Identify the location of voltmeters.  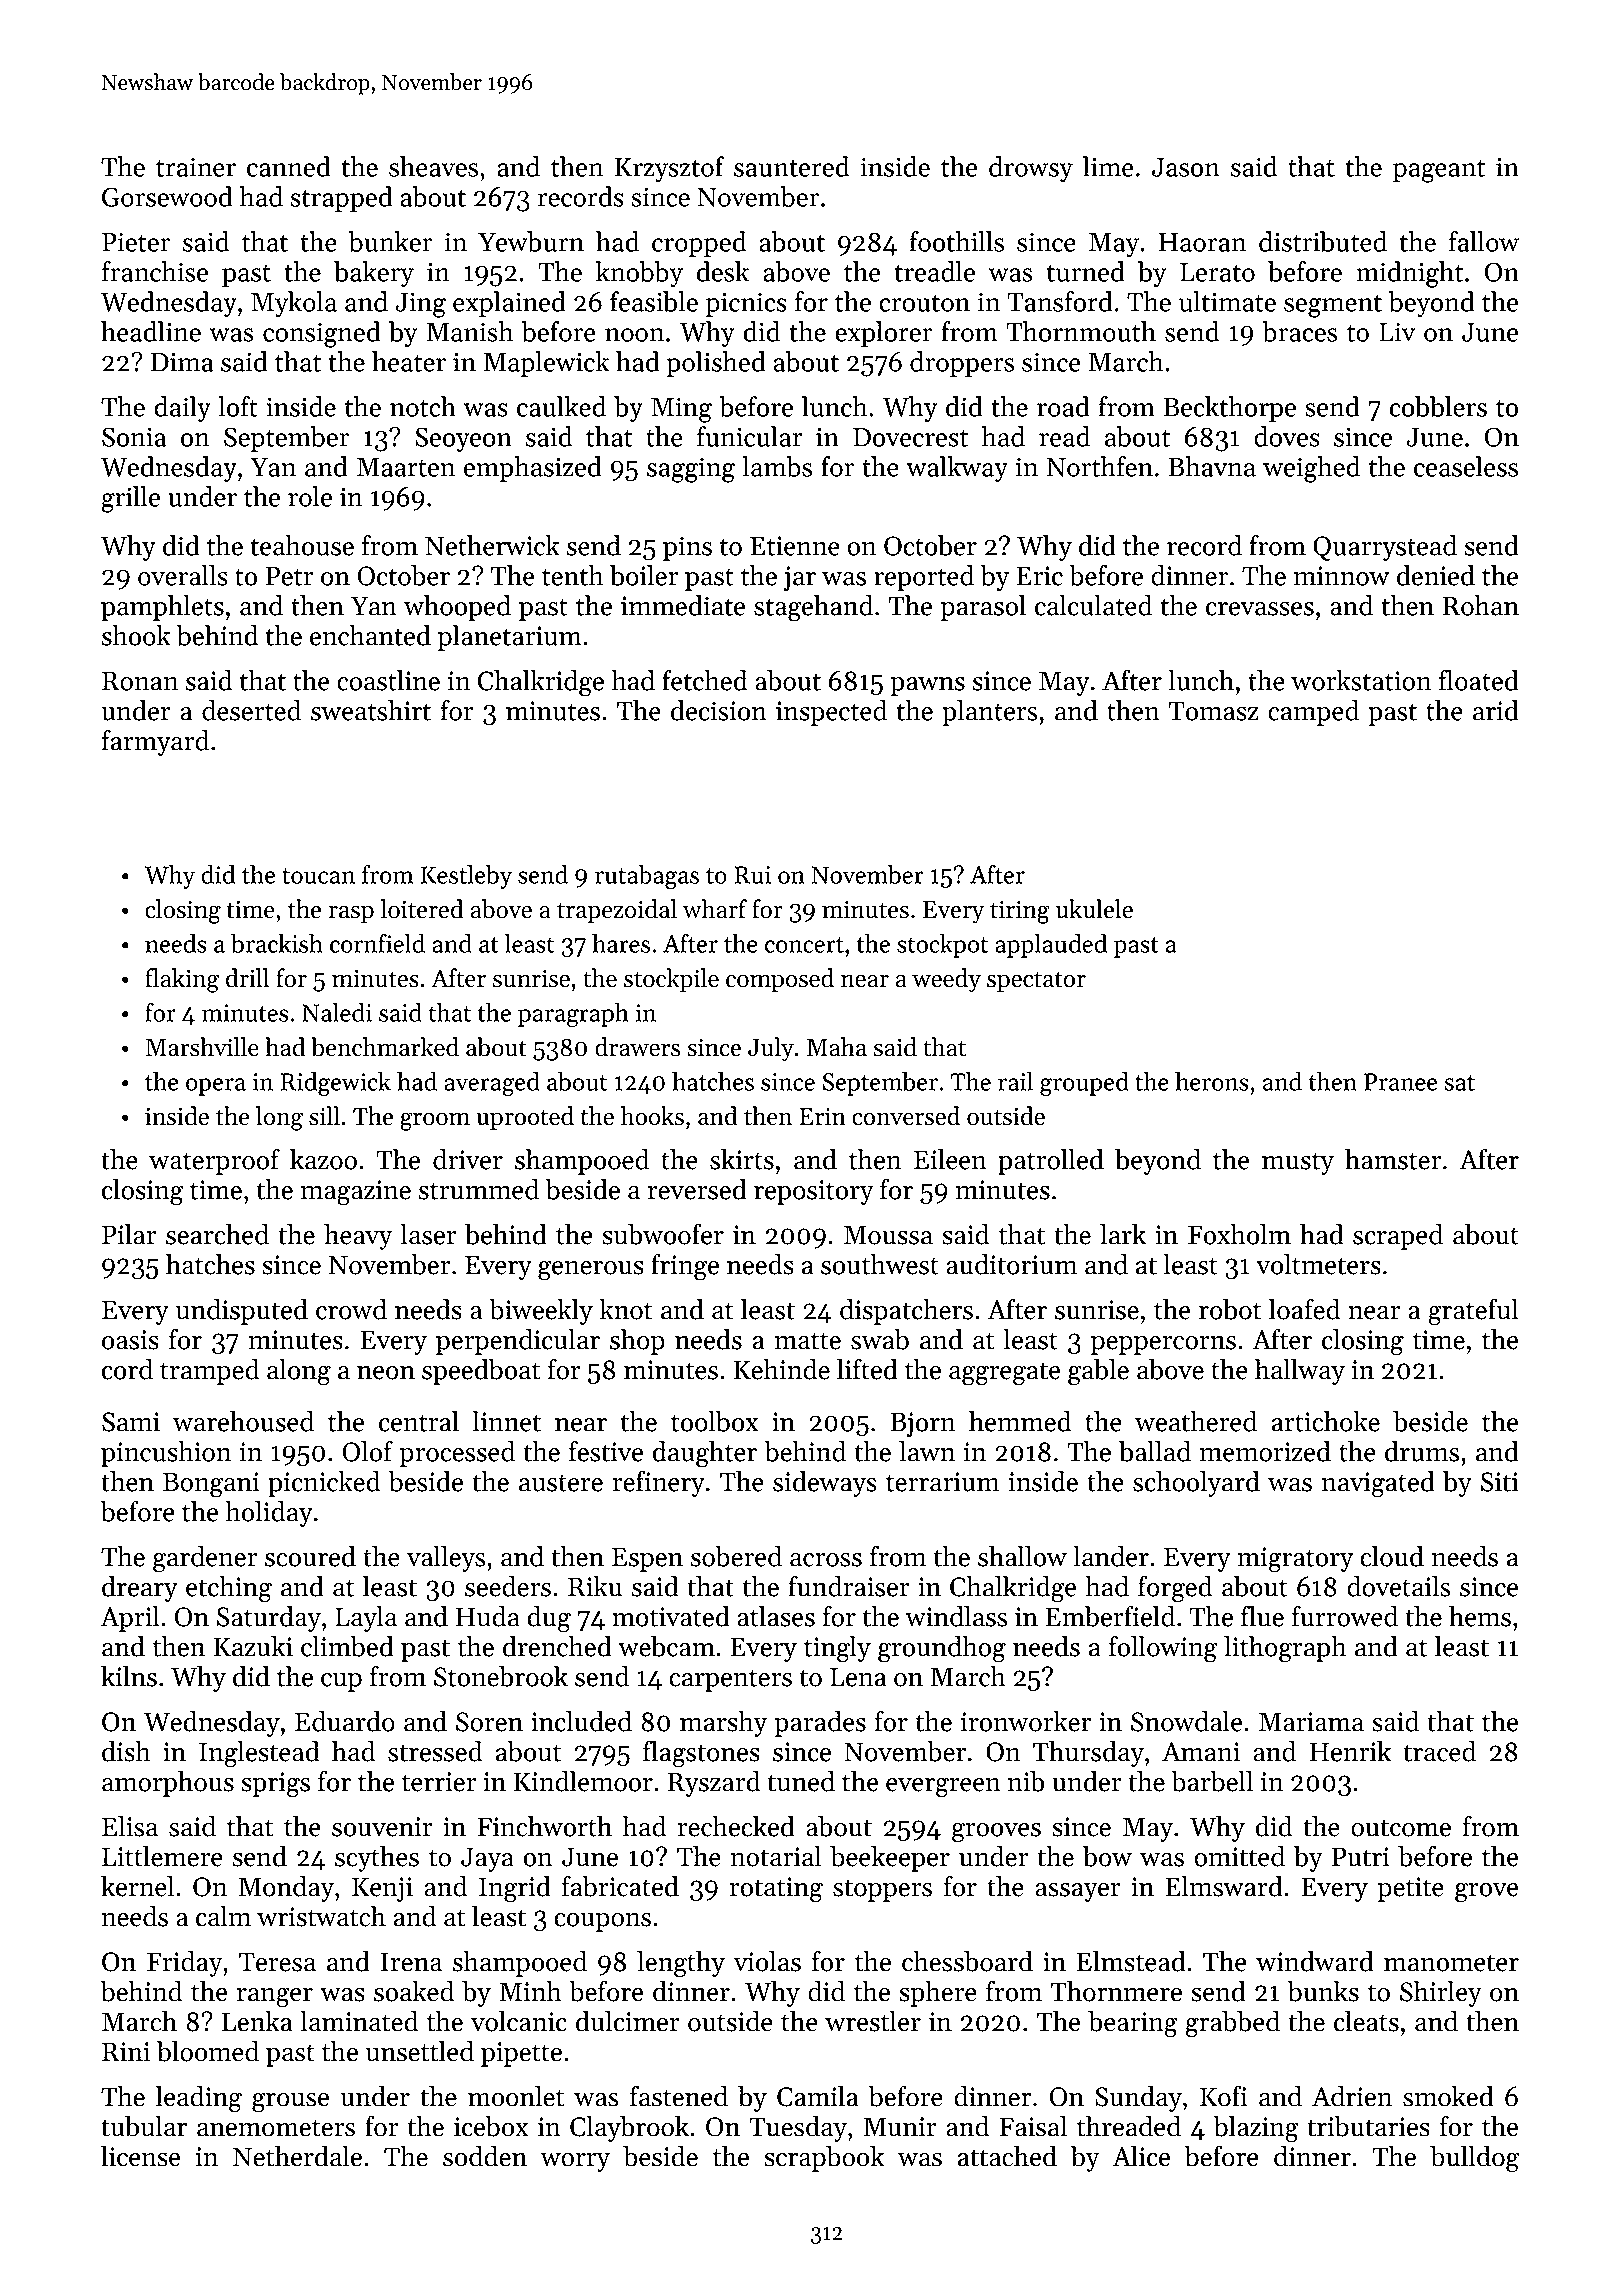
(1318, 1264).
